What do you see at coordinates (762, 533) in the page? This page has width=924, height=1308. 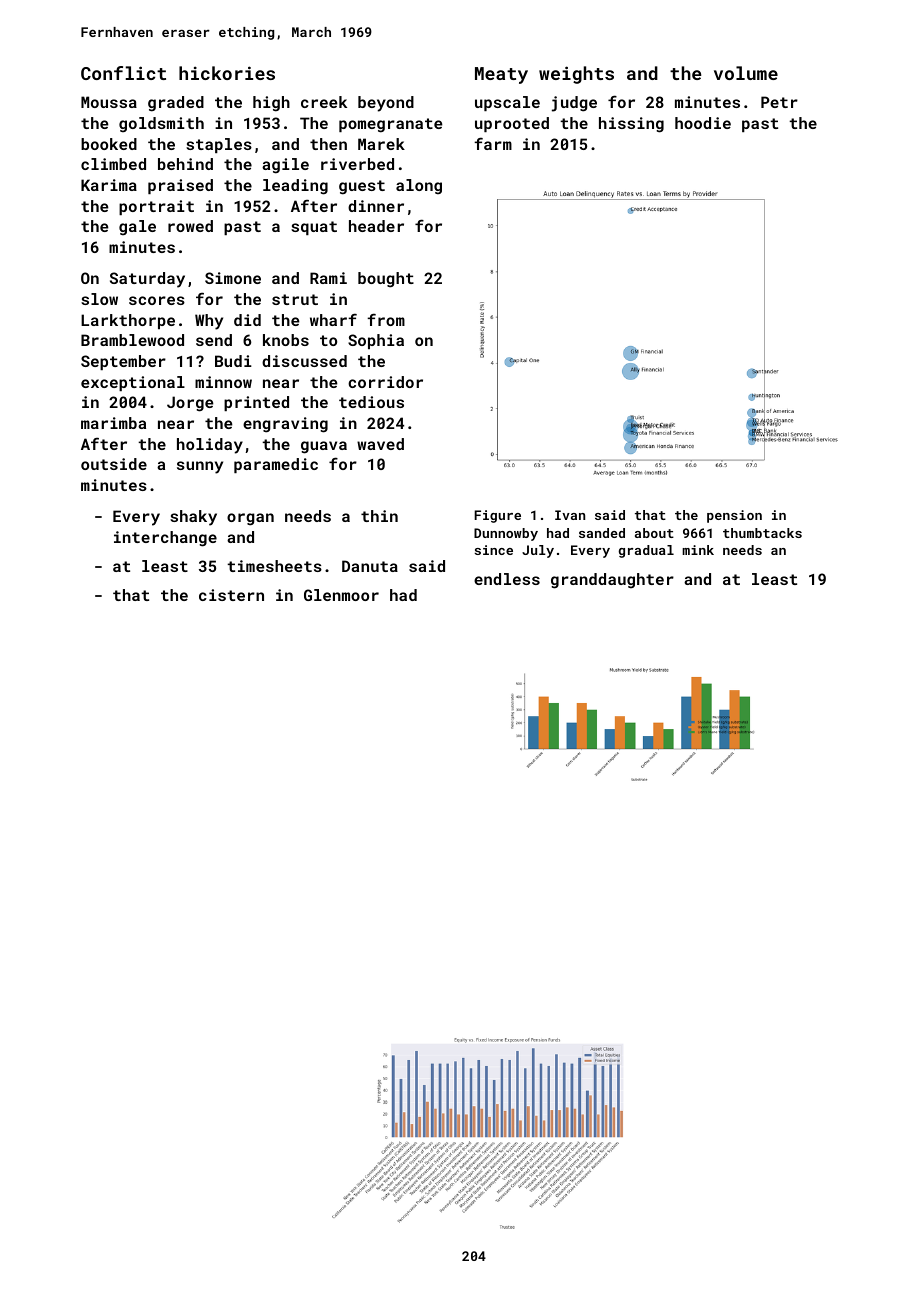 I see `thumbtacks` at bounding box center [762, 533].
